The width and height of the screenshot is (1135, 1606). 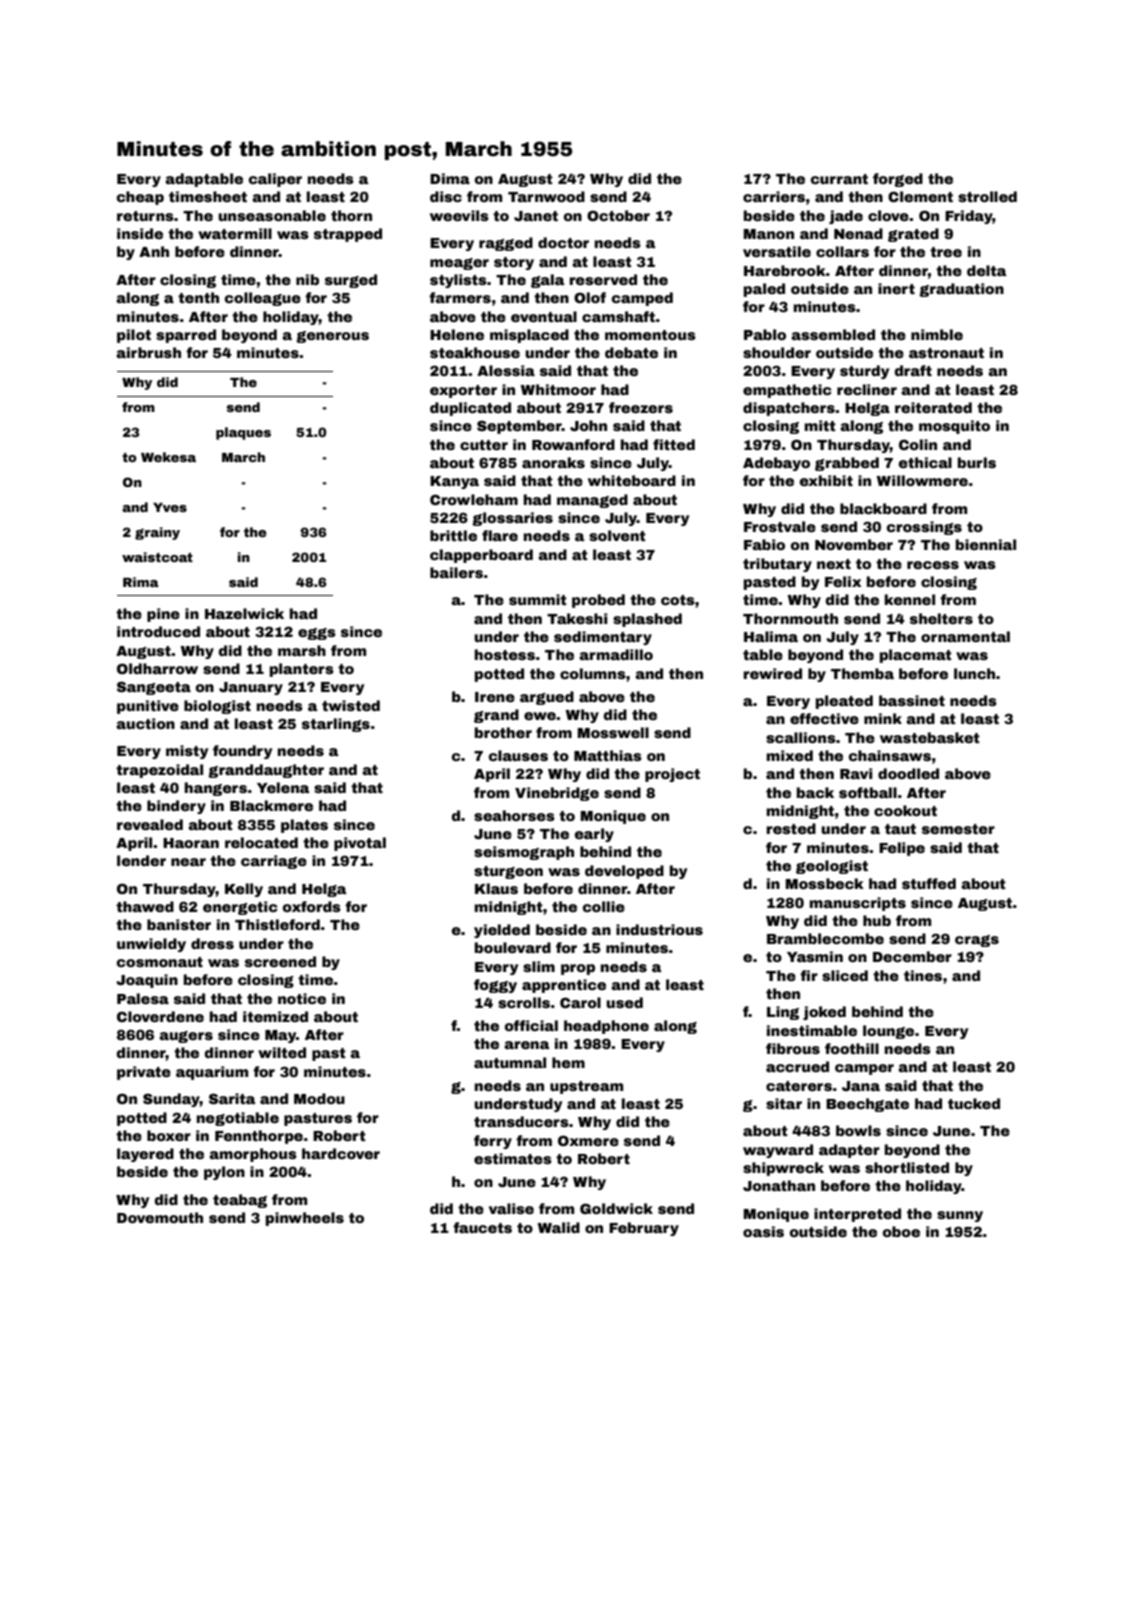 What do you see at coordinates (148, 352) in the screenshot?
I see `airbrush` at bounding box center [148, 352].
